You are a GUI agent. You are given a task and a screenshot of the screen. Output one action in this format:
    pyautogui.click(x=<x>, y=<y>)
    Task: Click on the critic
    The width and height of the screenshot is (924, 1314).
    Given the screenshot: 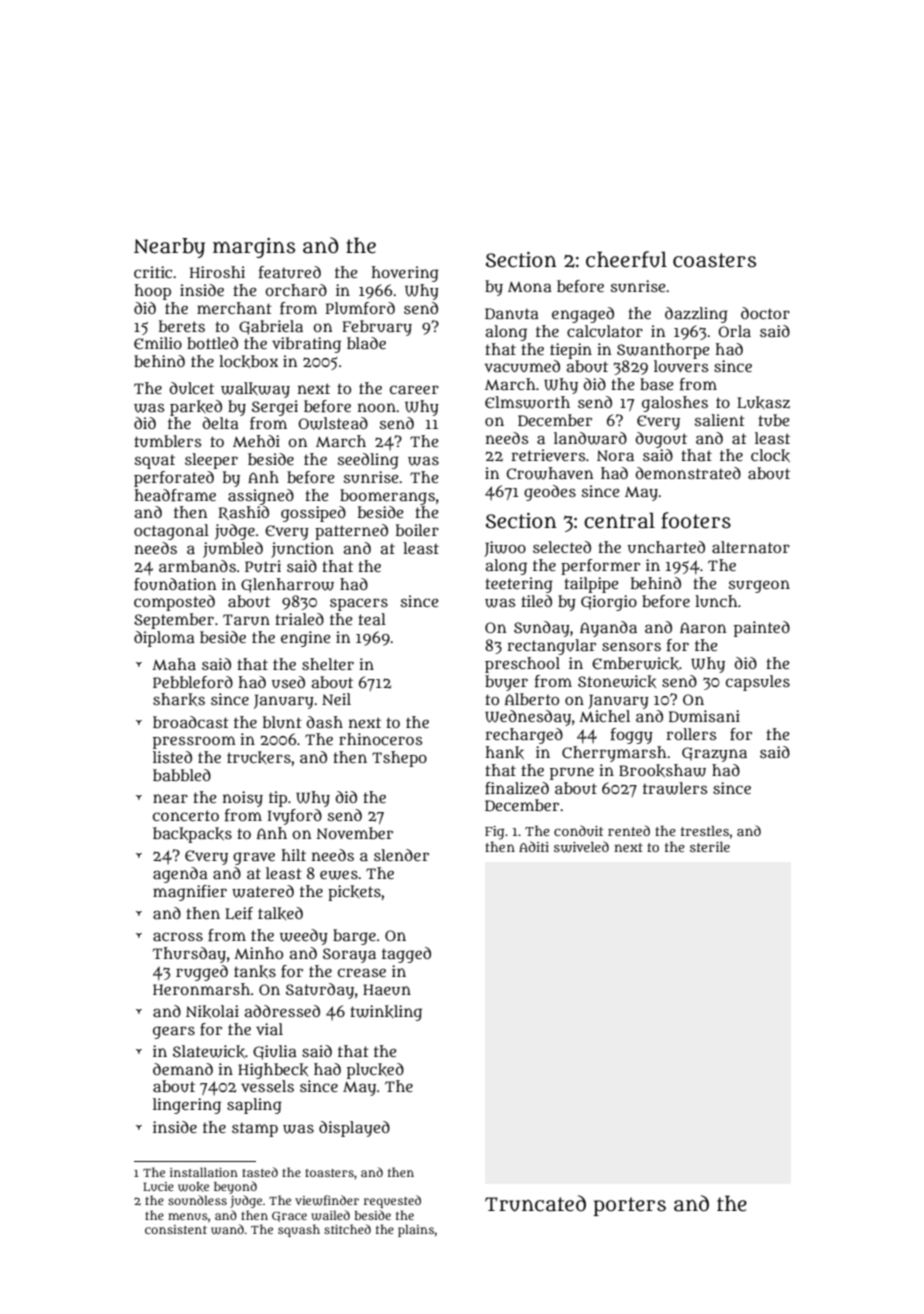 What is the action you would take?
    pyautogui.click(x=153, y=272)
